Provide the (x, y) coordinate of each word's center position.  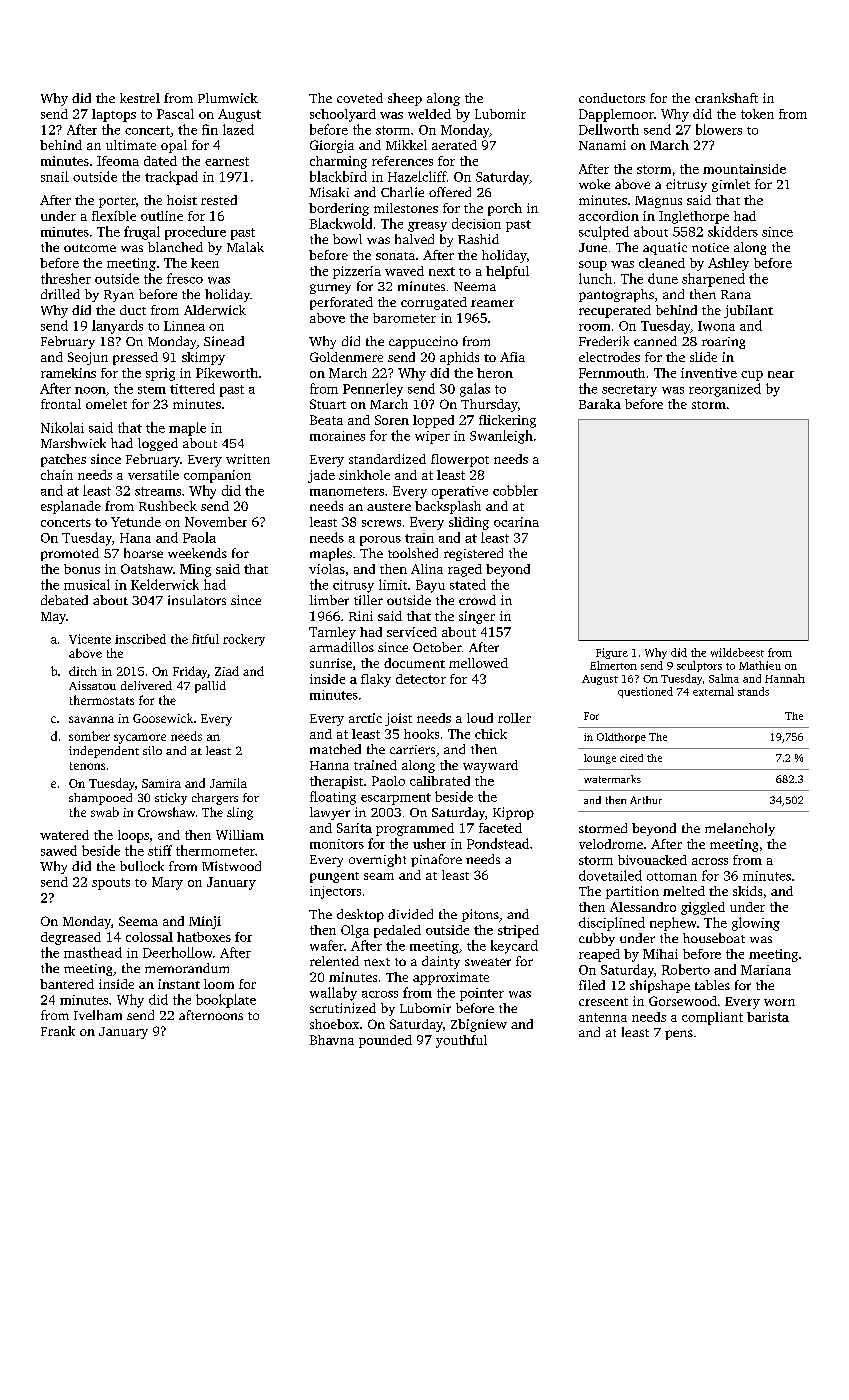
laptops (114, 115)
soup (593, 266)
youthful (461, 1041)
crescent (603, 1002)
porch (505, 209)
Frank (58, 1031)
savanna (91, 719)
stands (753, 691)
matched (335, 749)
